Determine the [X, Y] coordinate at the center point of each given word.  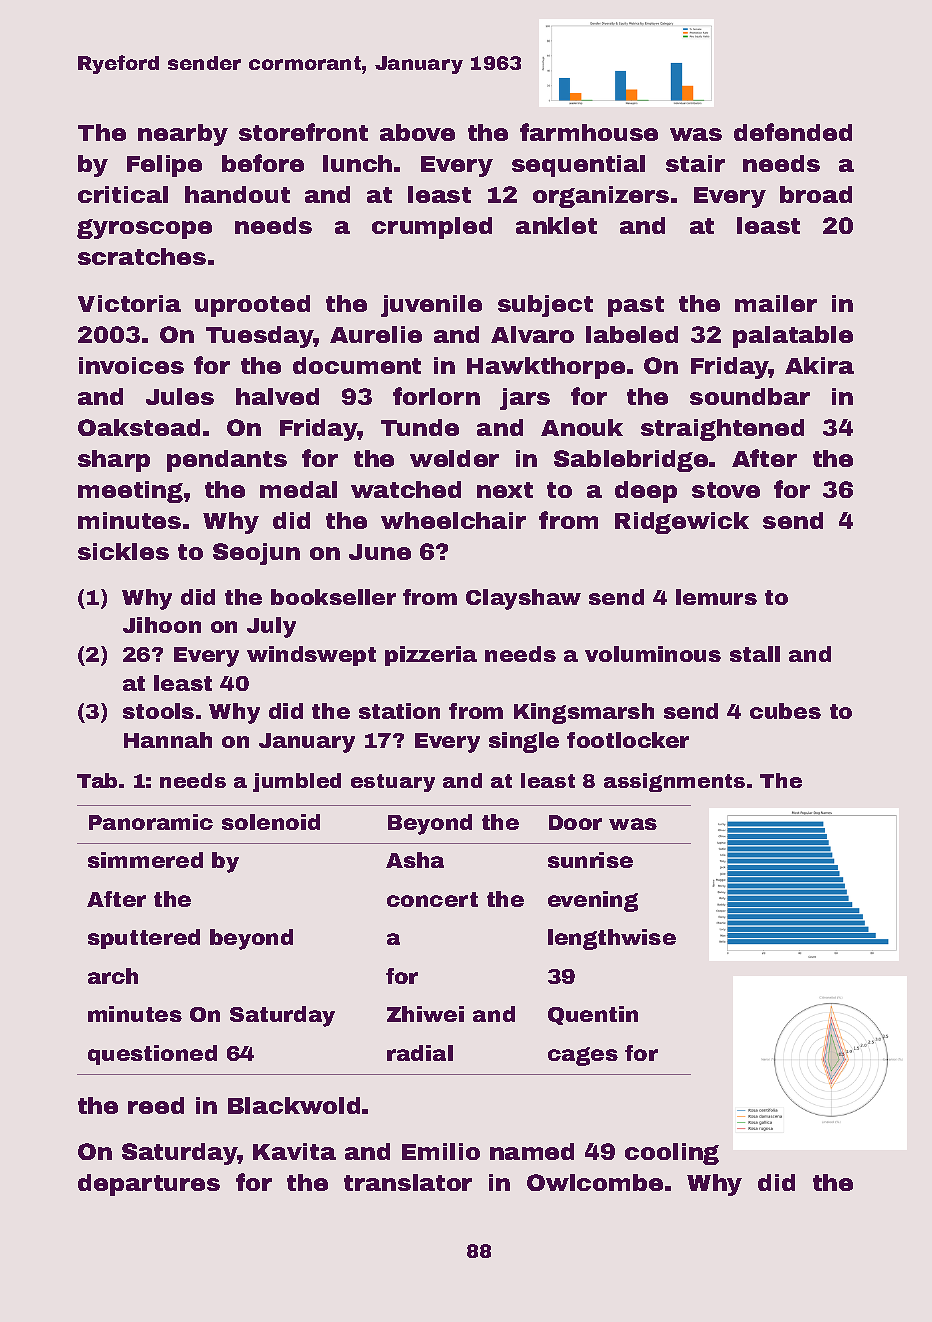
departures [149, 1185]
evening [593, 901]
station [399, 711]
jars [525, 399]
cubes [785, 711]
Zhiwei [425, 1014]
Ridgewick [682, 523]
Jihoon [162, 625]
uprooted [252, 306]
